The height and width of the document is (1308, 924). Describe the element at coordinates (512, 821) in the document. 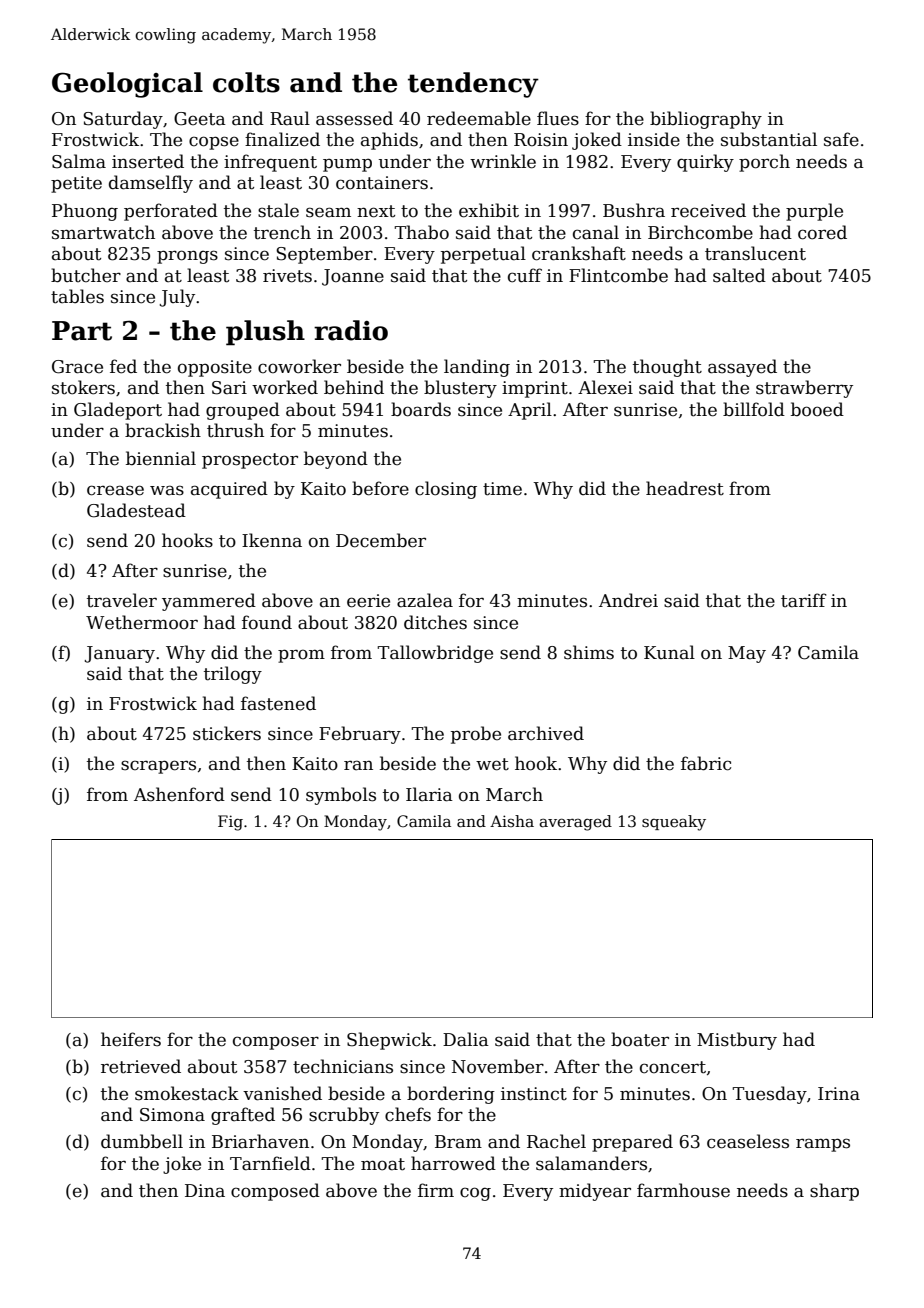

I see `Aisha` at that location.
